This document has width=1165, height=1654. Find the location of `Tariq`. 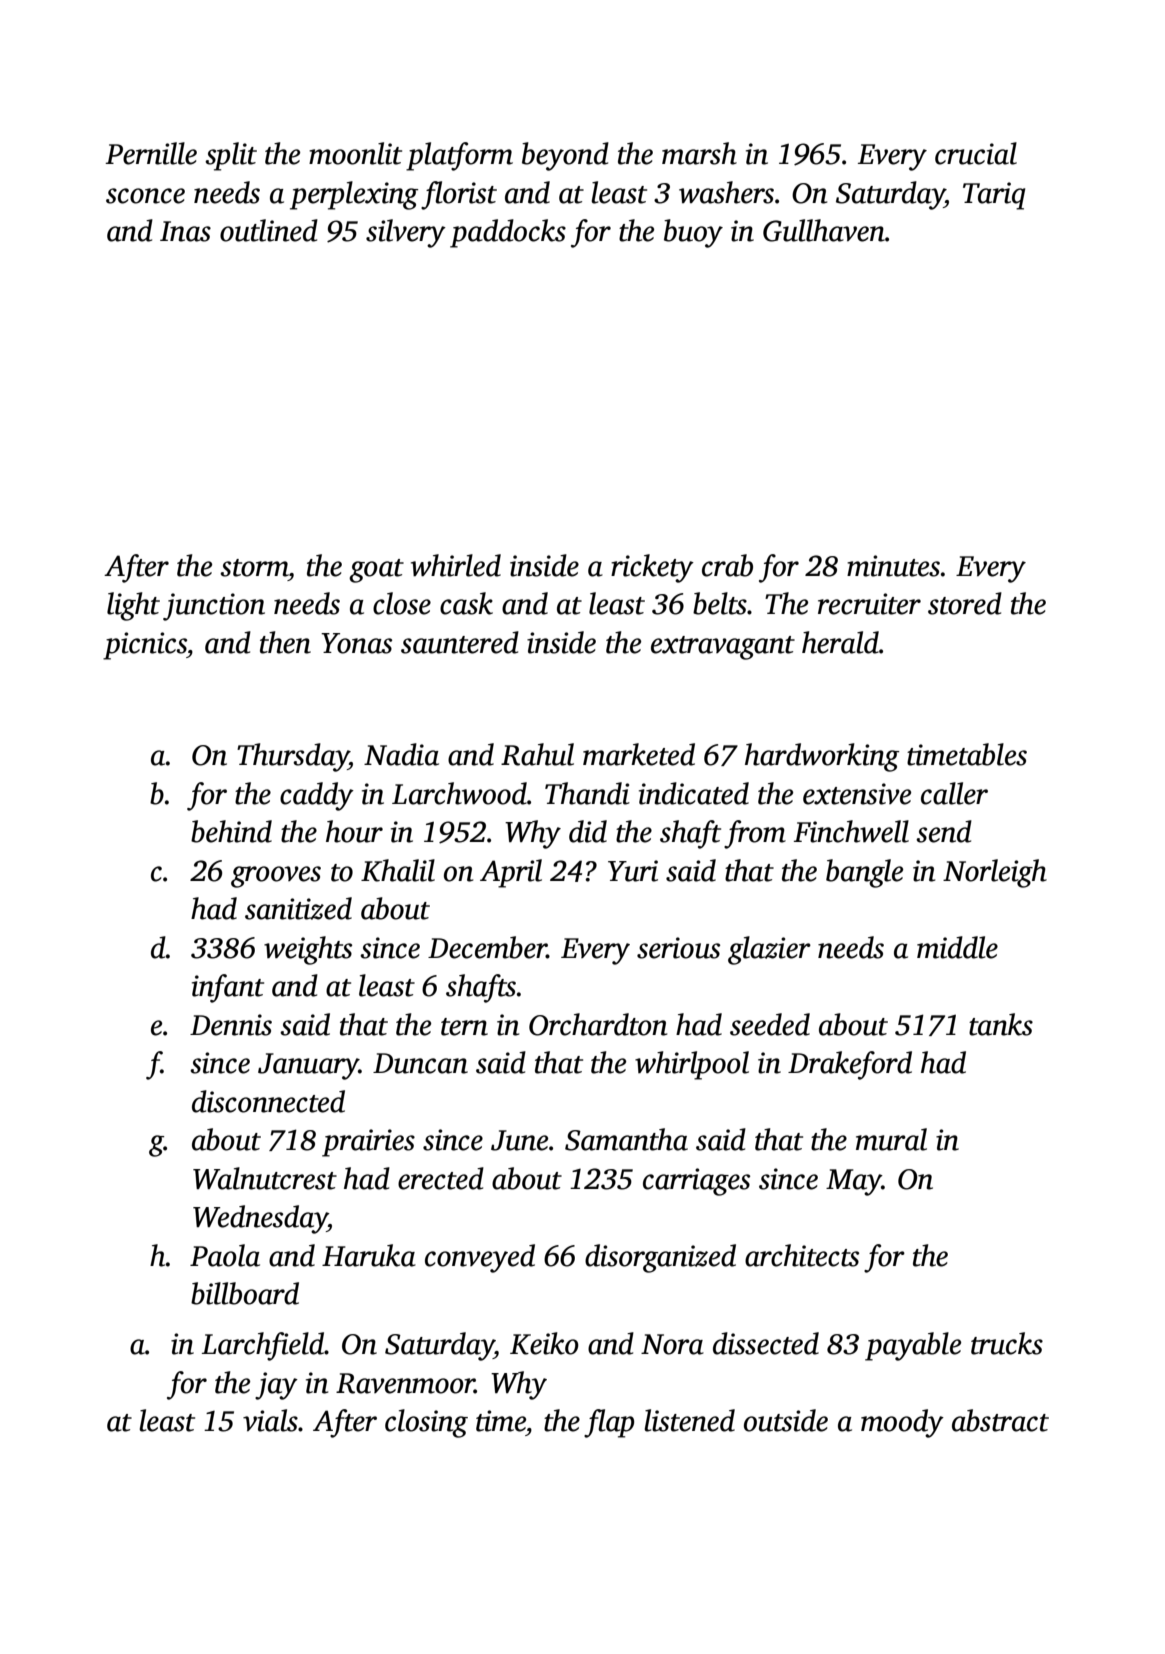

Tariq is located at coordinates (994, 196).
